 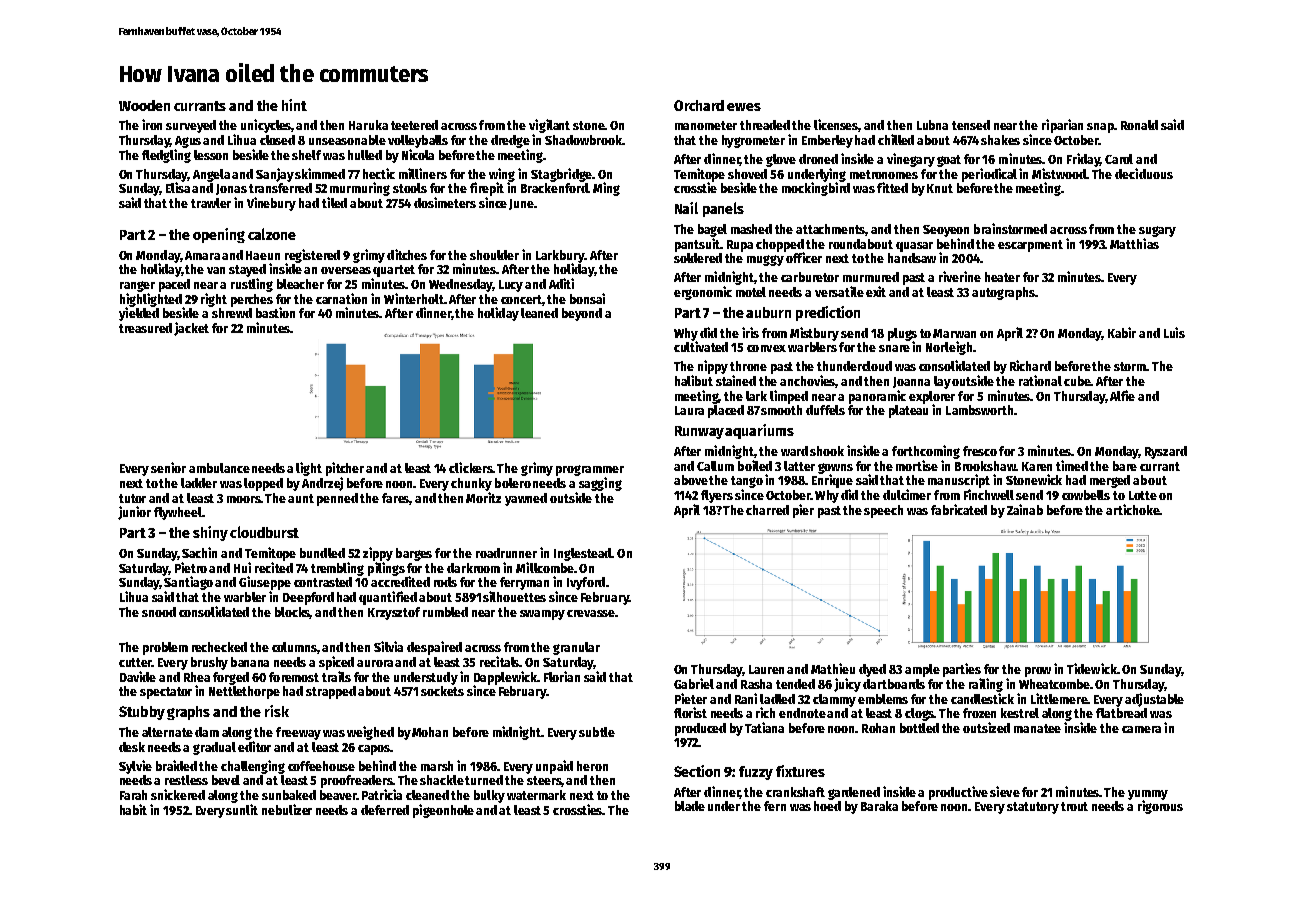 What do you see at coordinates (242, 809) in the screenshot?
I see `sunlit` at bounding box center [242, 809].
